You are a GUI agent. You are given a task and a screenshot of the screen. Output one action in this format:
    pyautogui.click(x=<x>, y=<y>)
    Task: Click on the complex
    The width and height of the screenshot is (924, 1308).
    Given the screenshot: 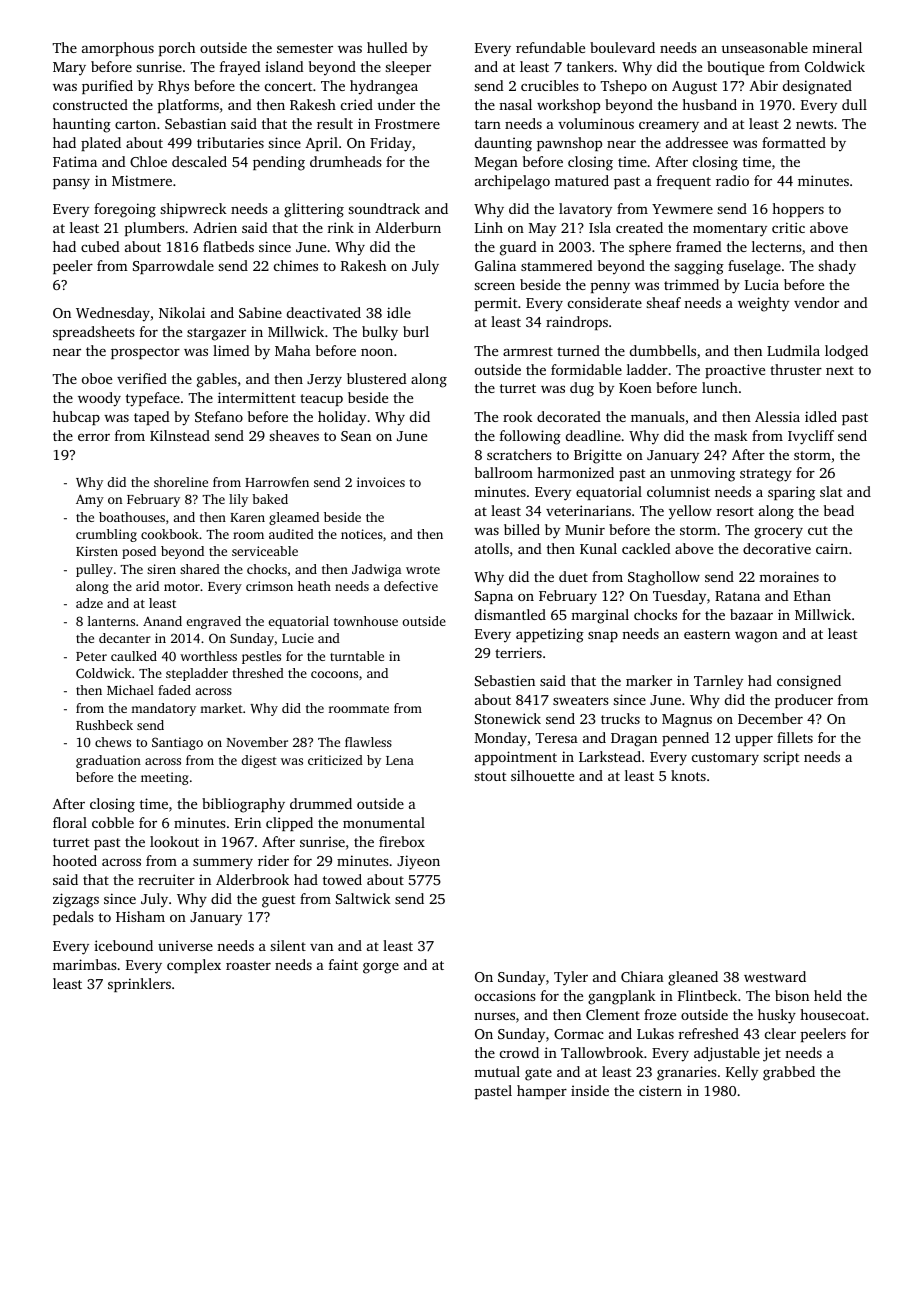 What is the action you would take?
    pyautogui.click(x=194, y=966)
